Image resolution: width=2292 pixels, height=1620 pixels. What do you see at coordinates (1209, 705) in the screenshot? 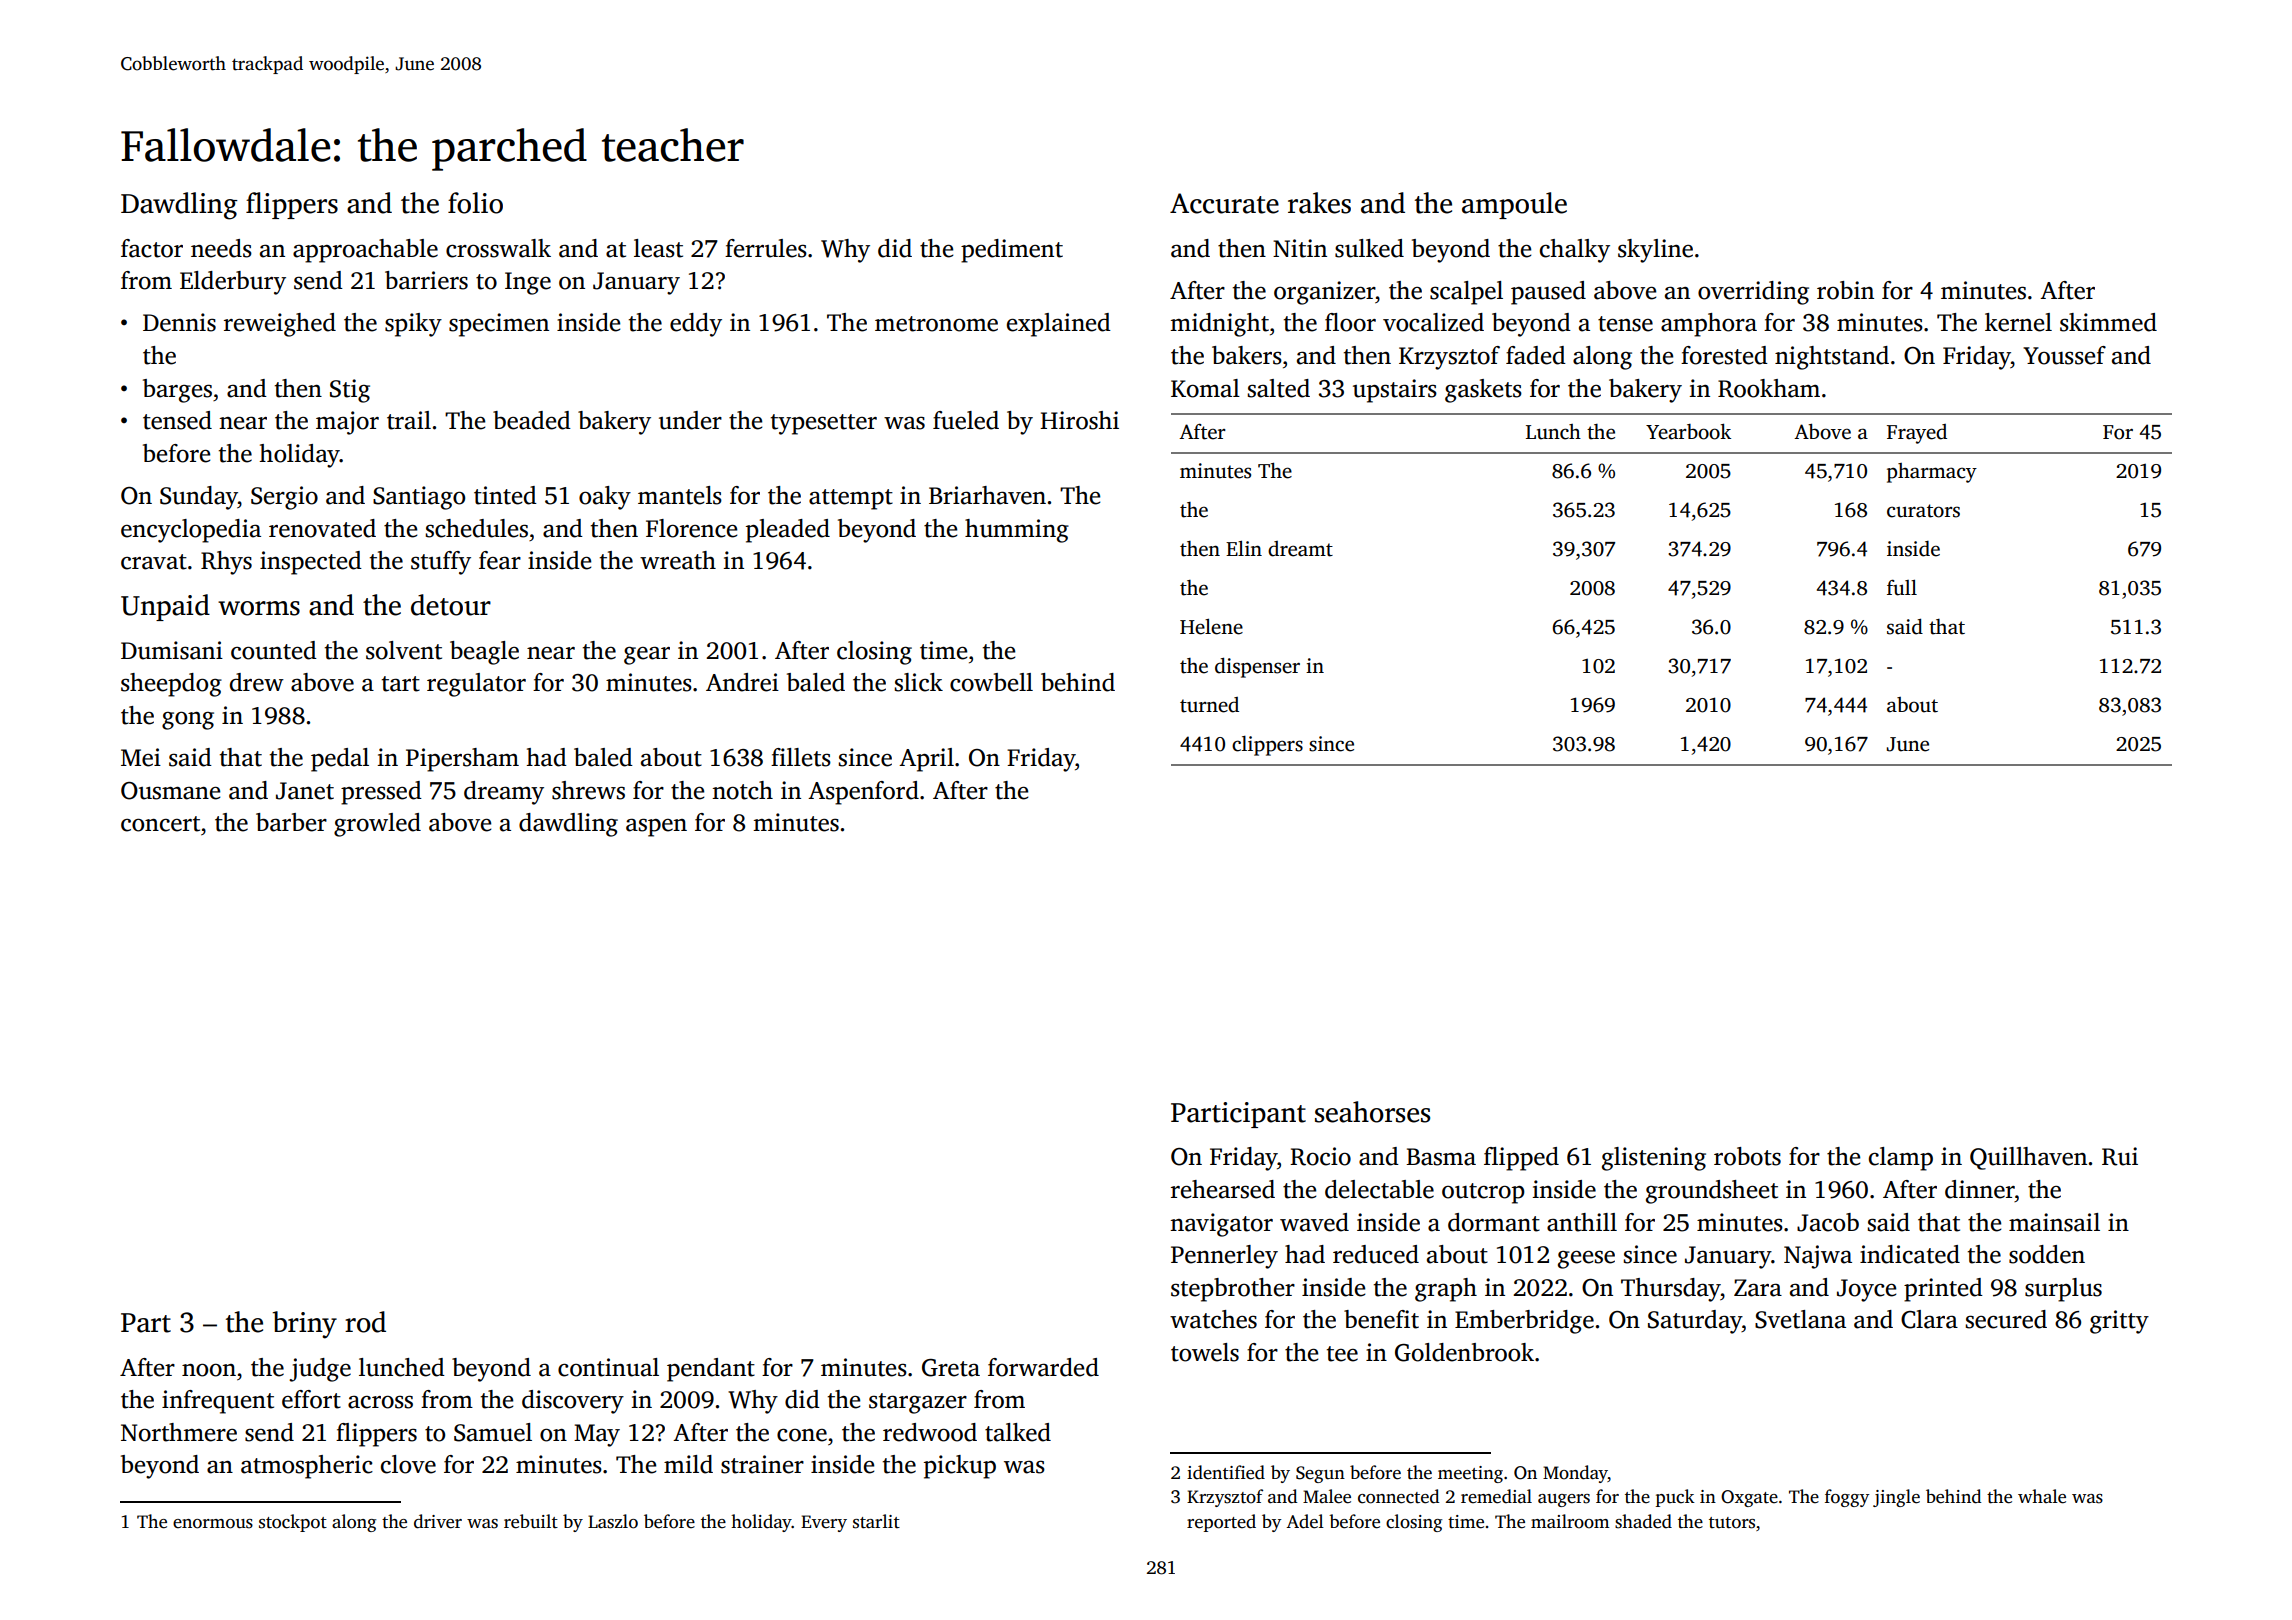
I see `turned` at bounding box center [1209, 705].
